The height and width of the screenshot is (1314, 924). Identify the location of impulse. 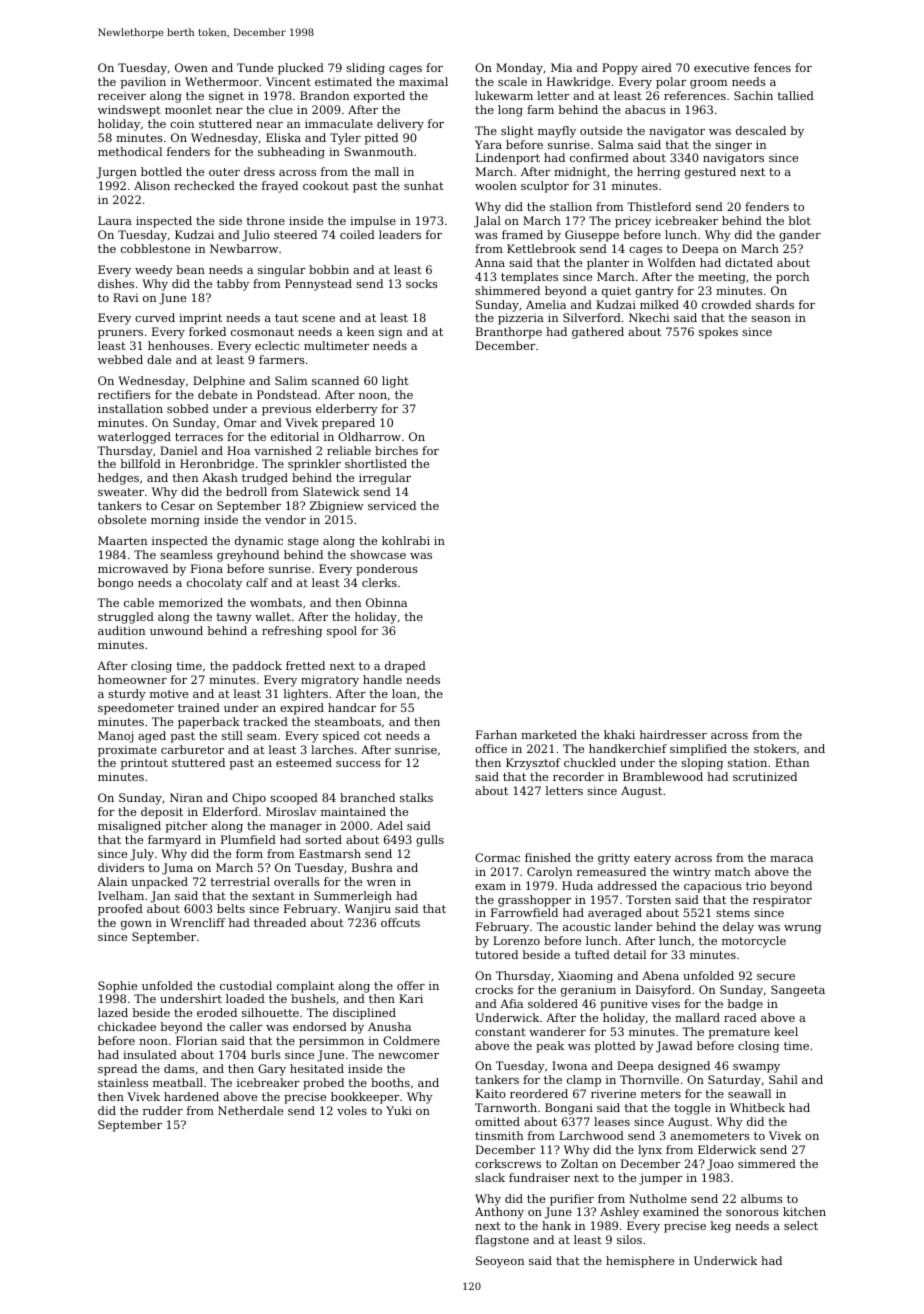
(373, 222).
